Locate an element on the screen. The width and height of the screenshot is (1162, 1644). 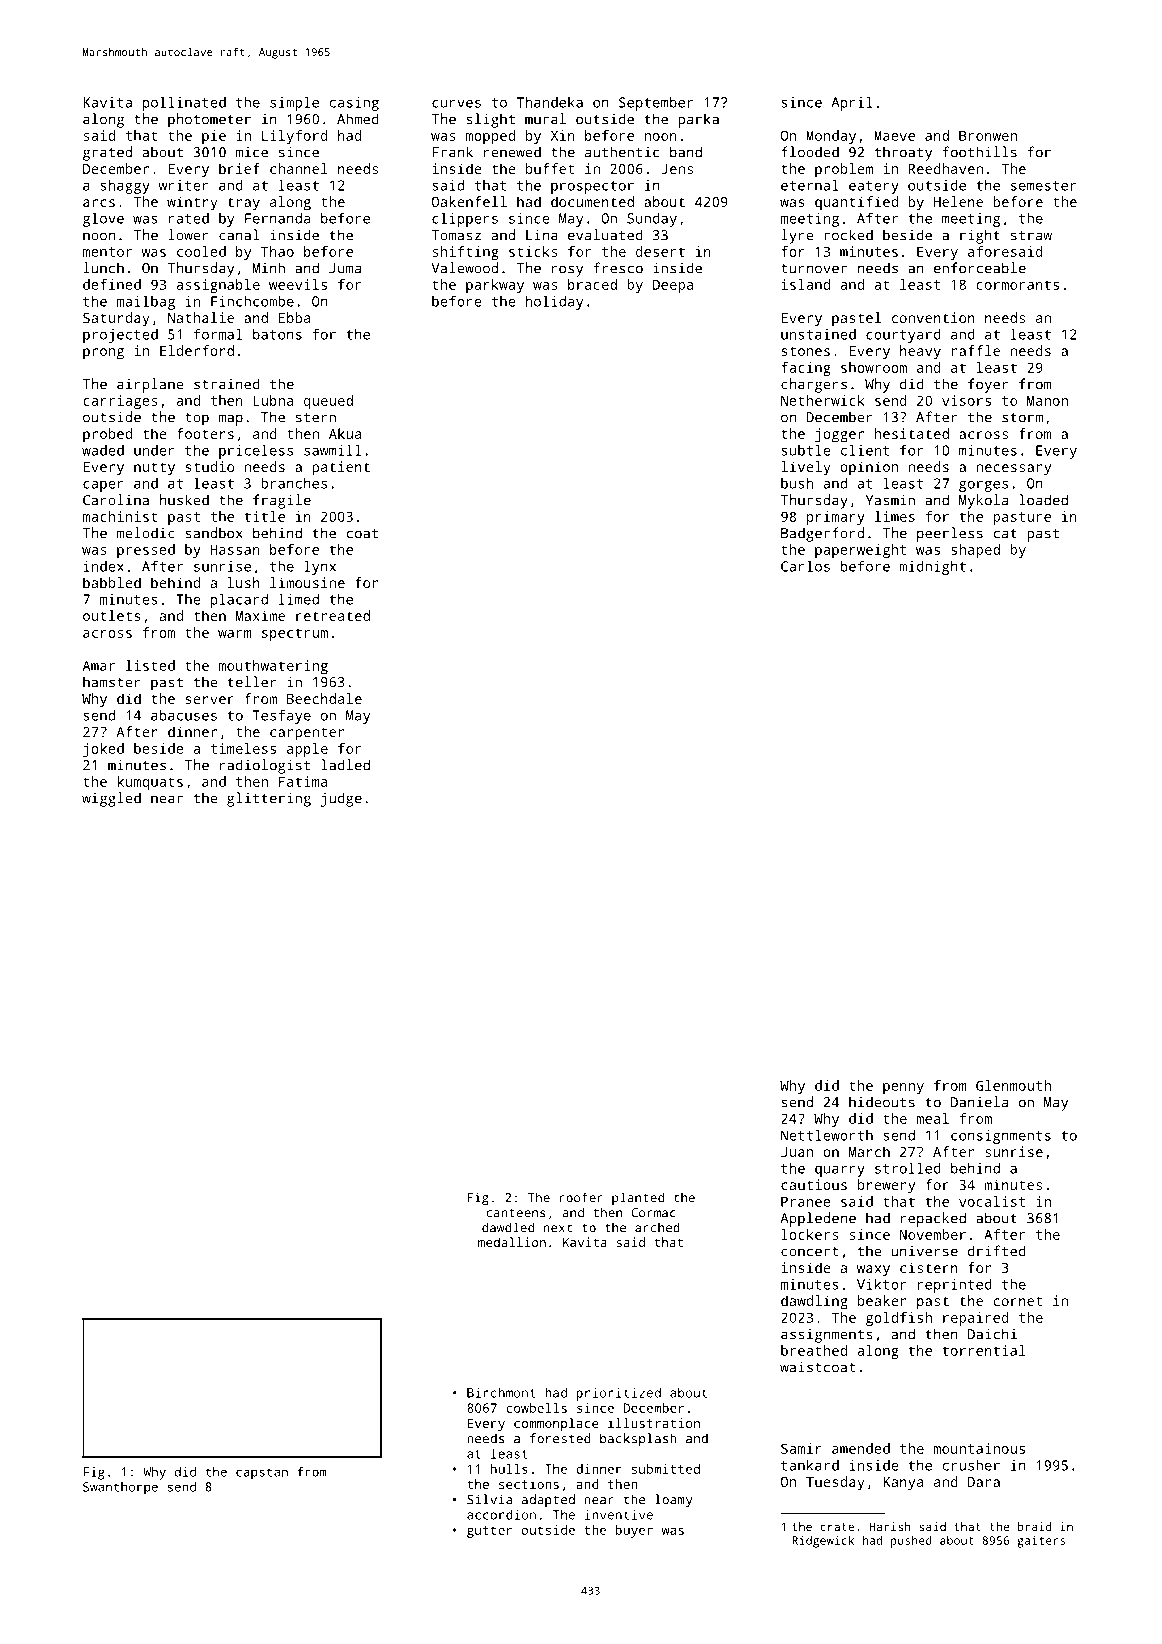
Swanthorpe is located at coordinates (120, 1488).
